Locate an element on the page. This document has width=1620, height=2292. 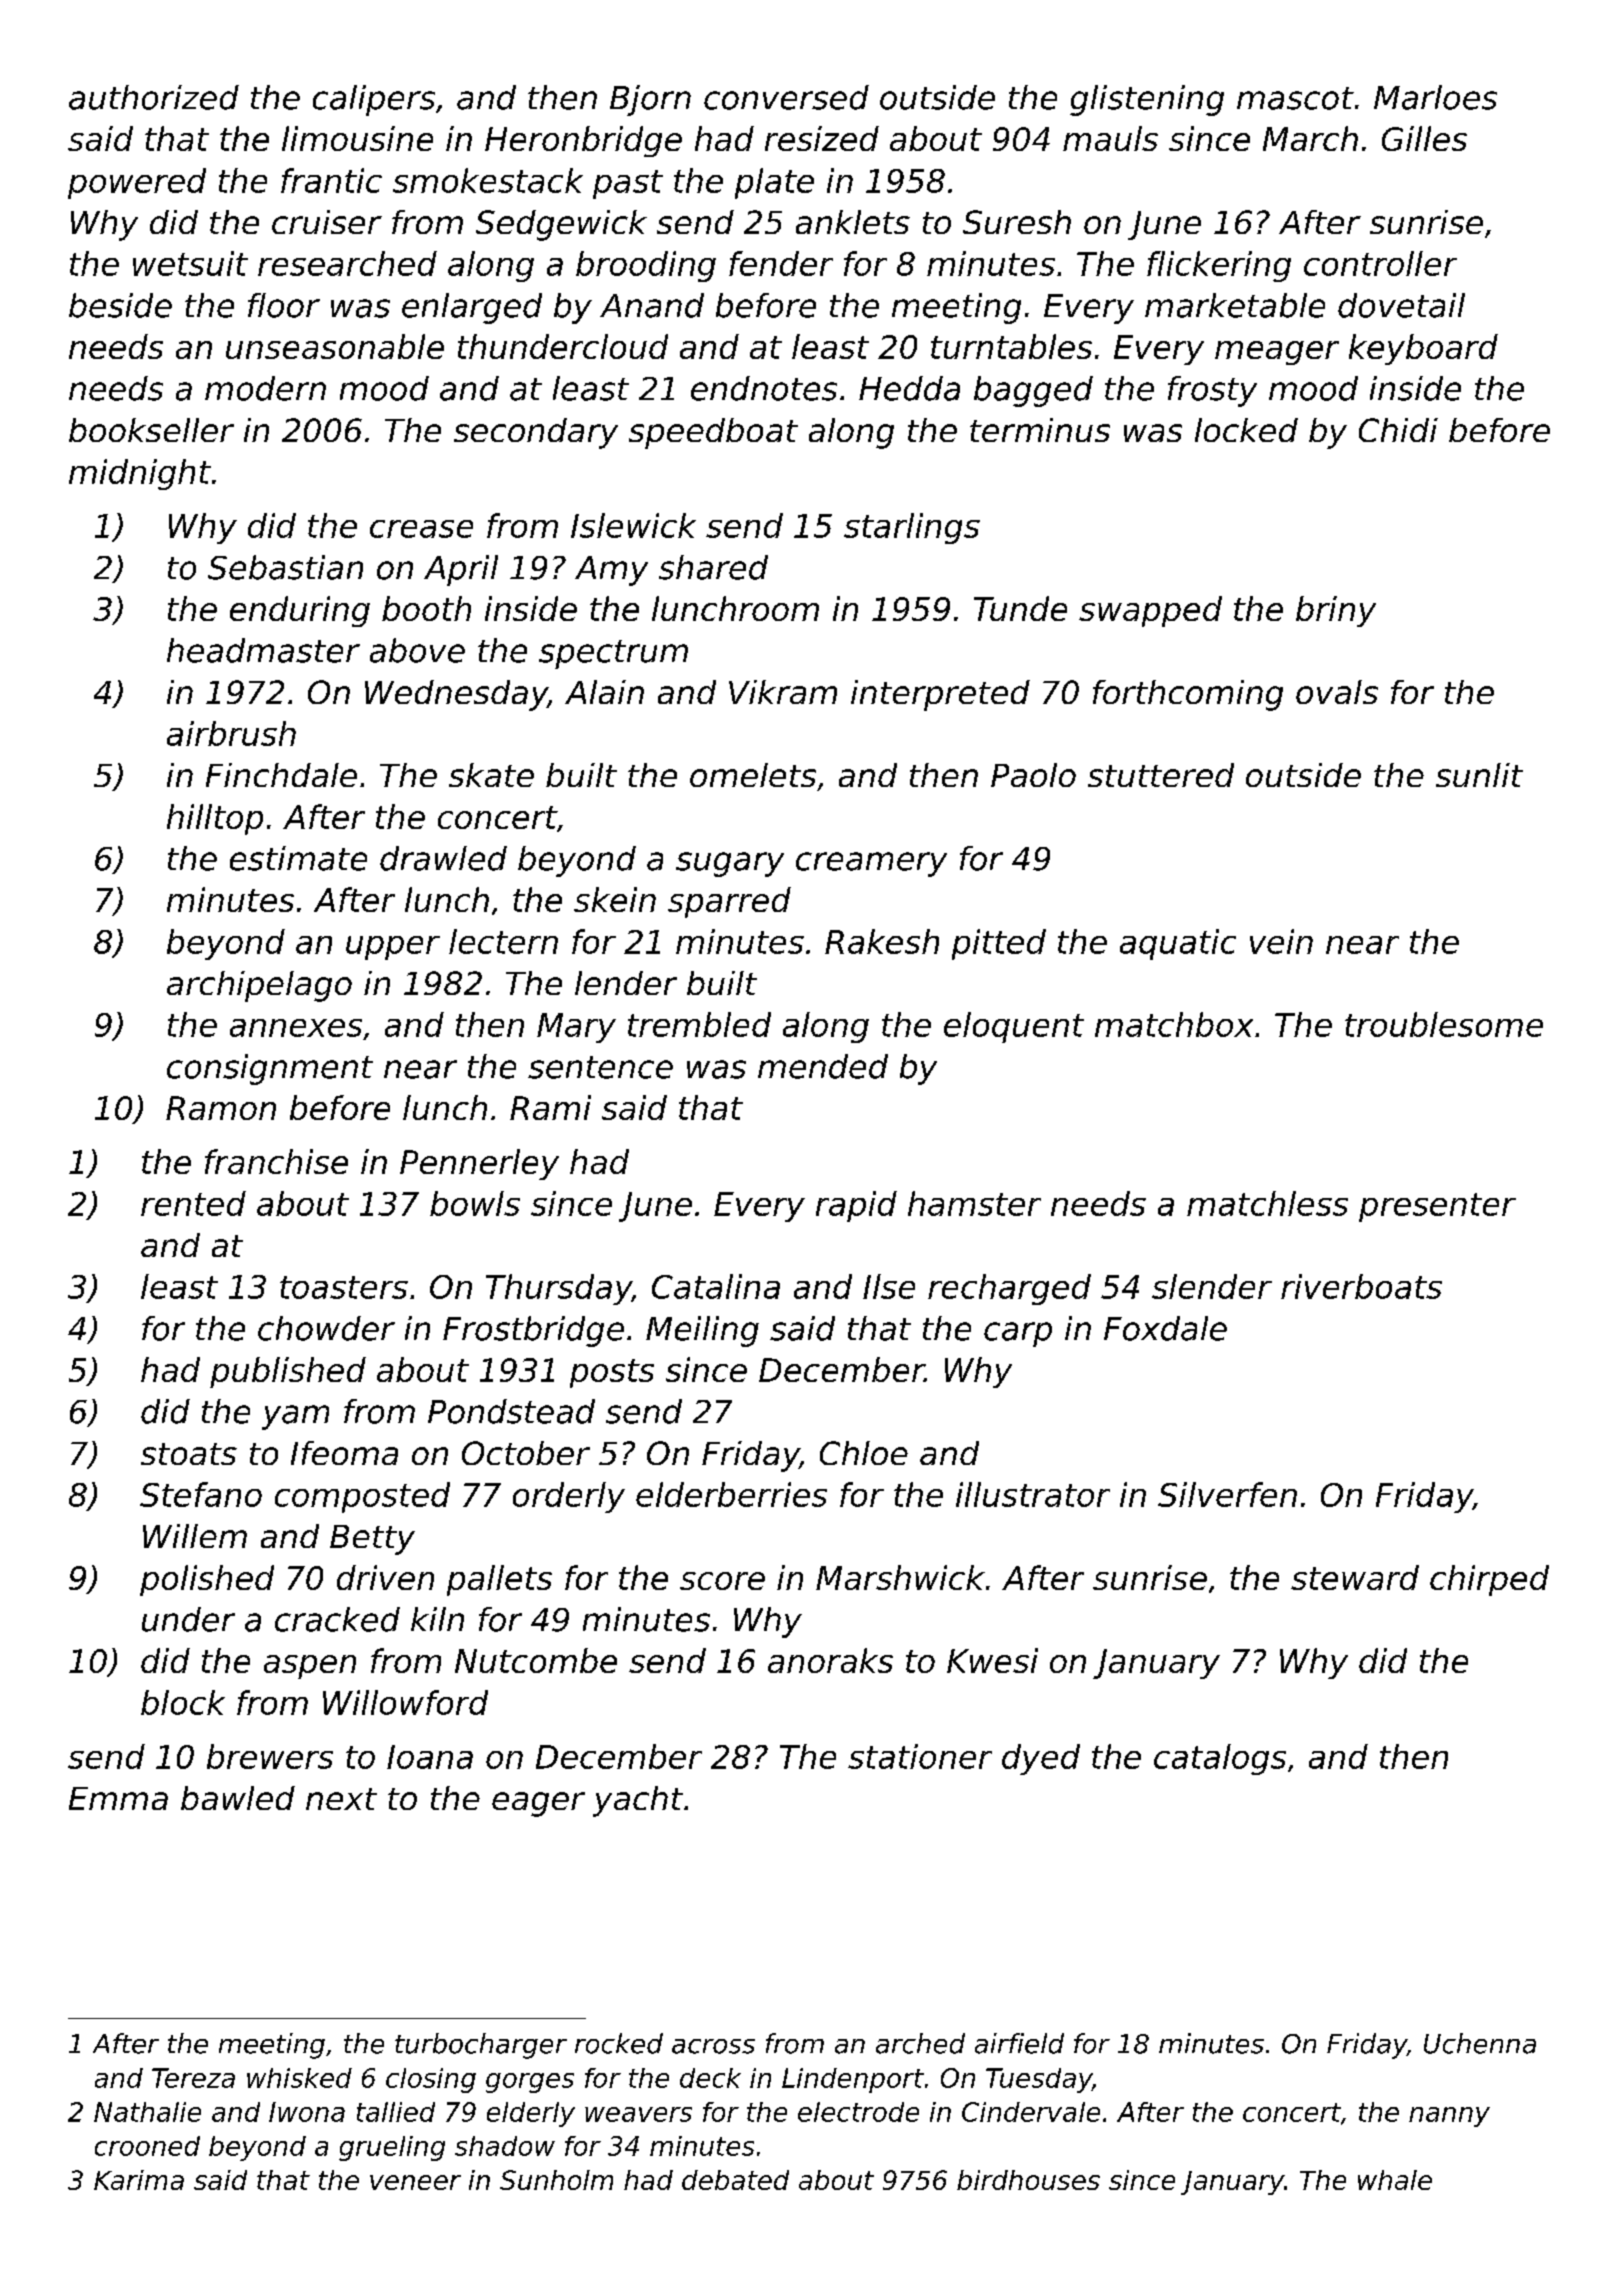
tallied is located at coordinates (396, 2112).
